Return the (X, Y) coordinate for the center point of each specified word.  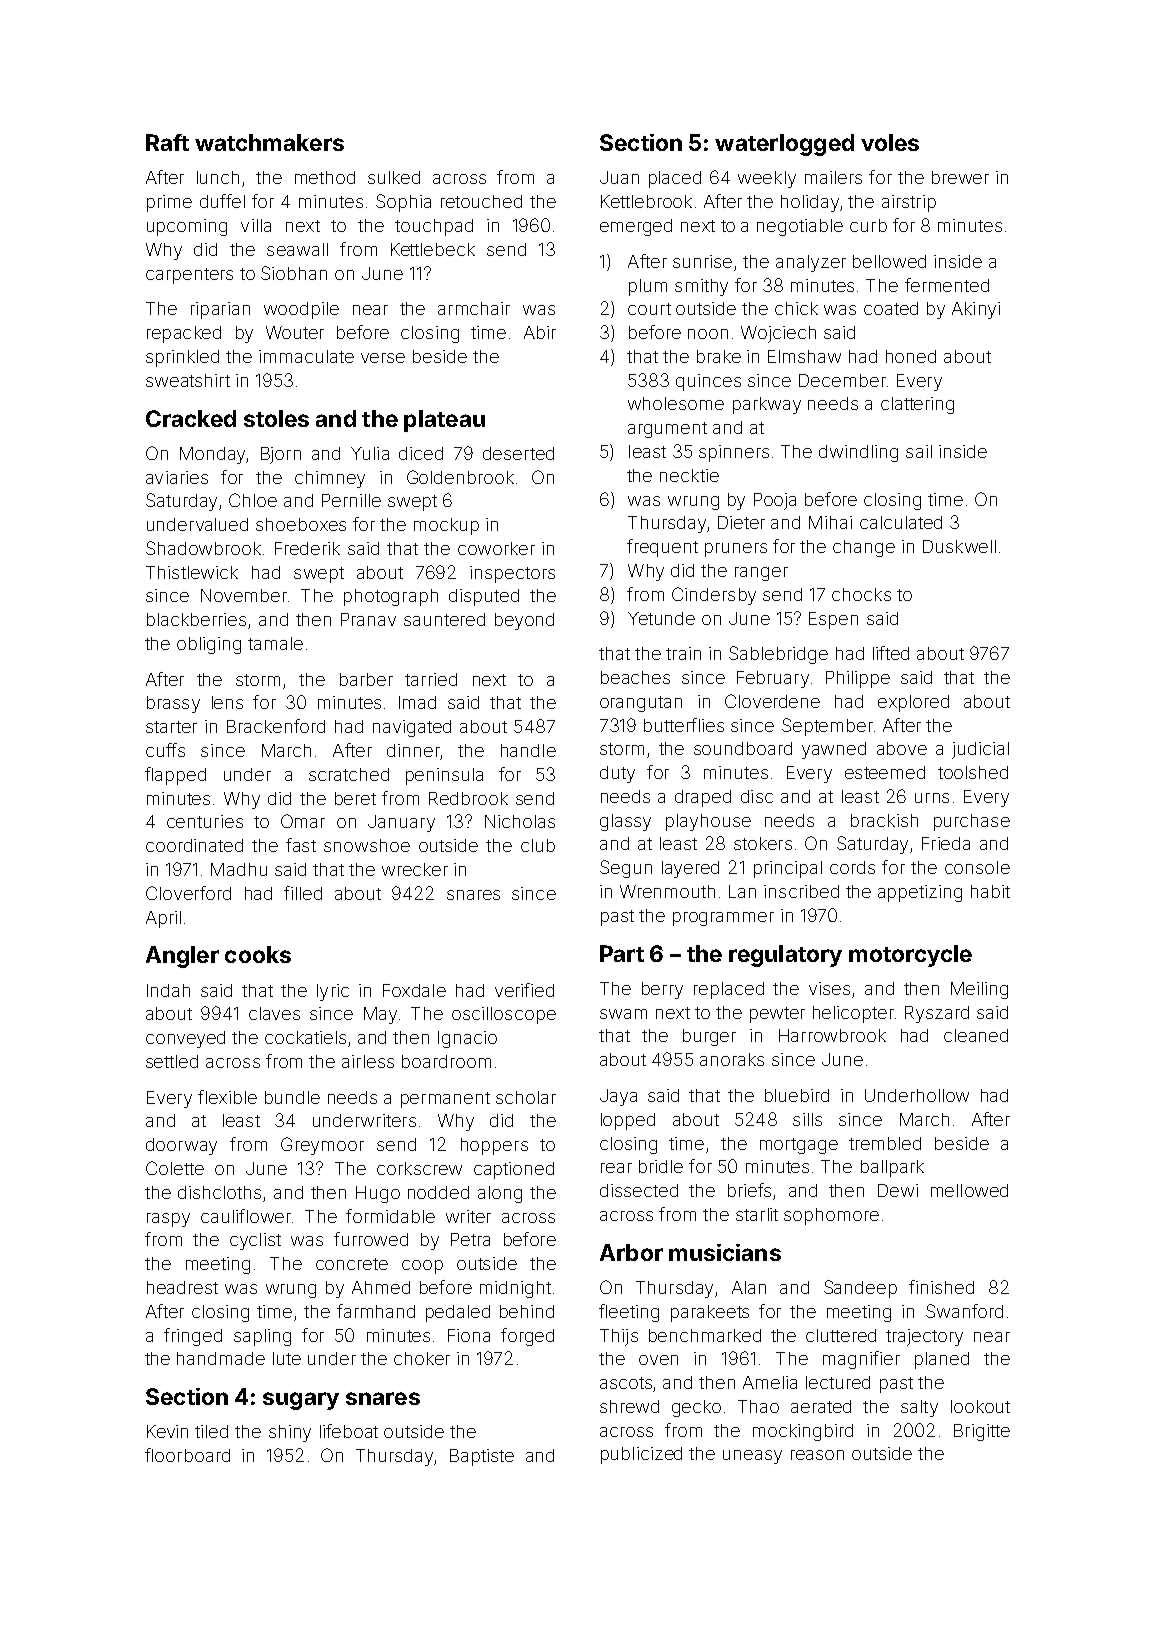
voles (890, 142)
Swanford (964, 1311)
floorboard (187, 1455)
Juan (619, 177)
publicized (641, 1455)
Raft (167, 142)
